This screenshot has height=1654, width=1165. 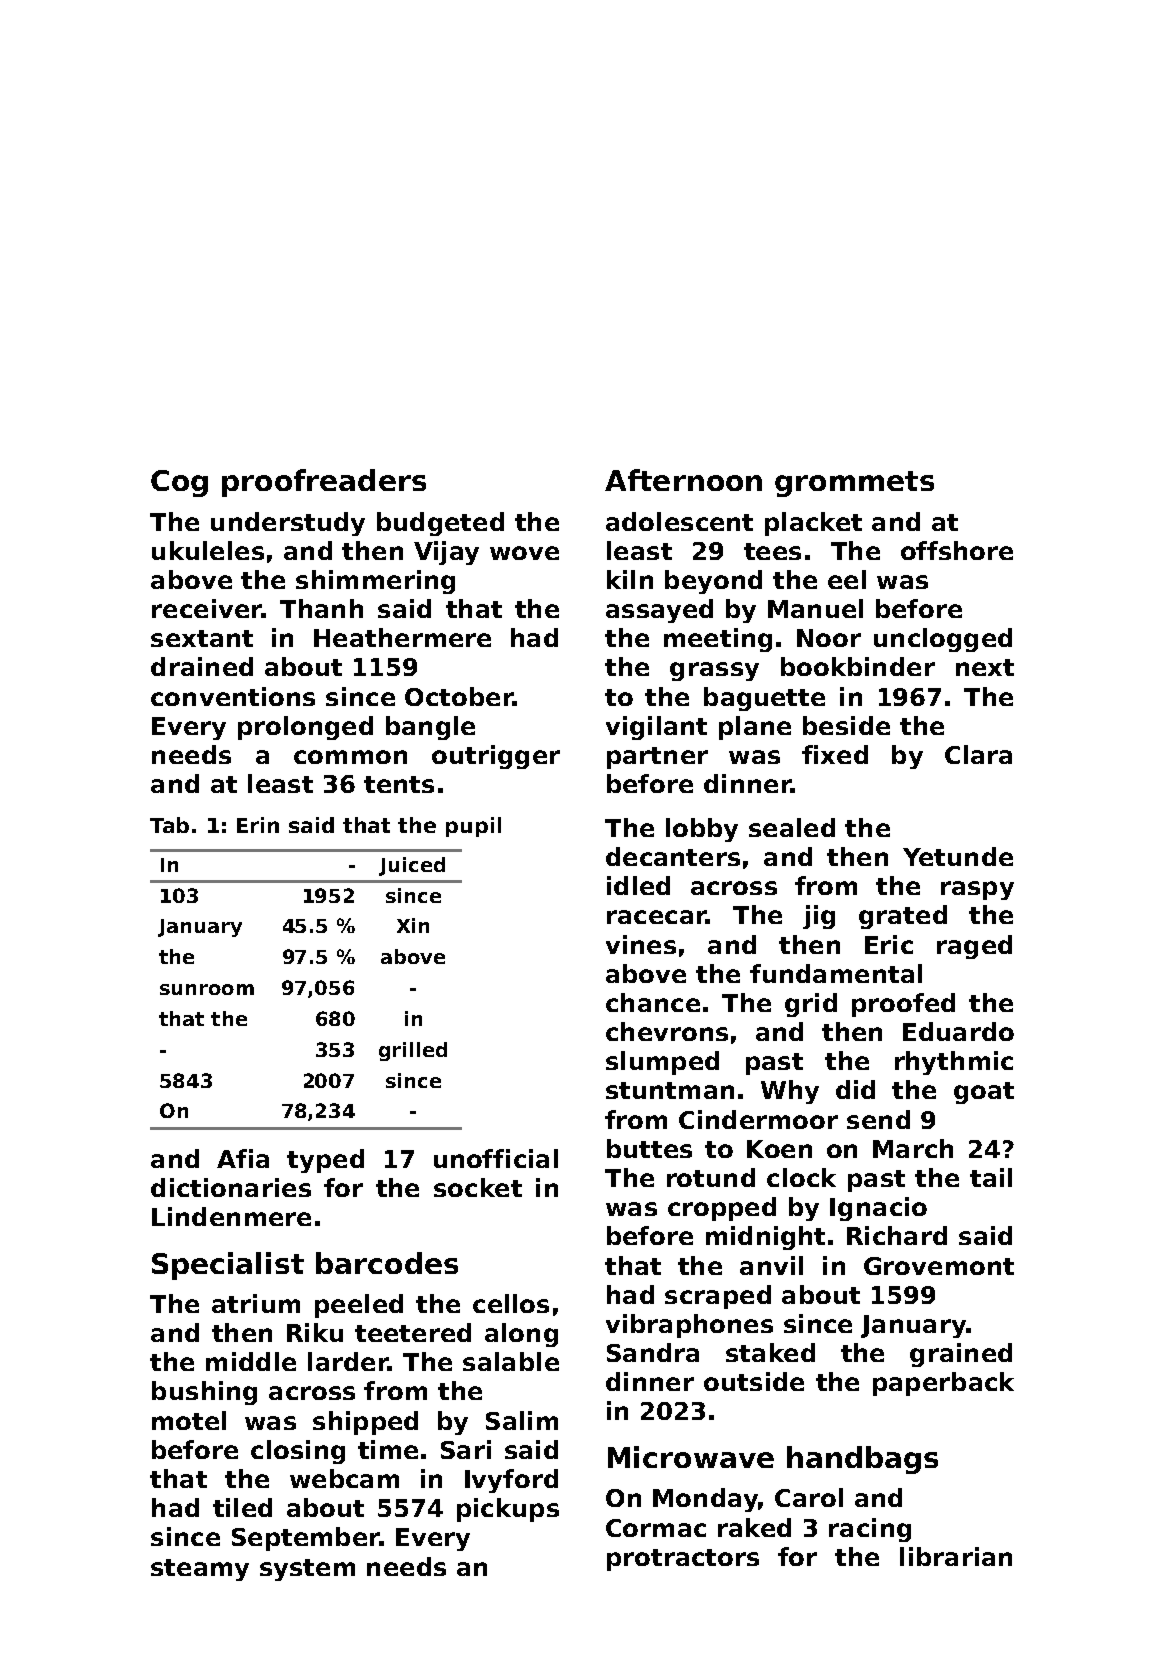 What do you see at coordinates (231, 1216) in the screenshot?
I see `Lindenmere` at bounding box center [231, 1216].
